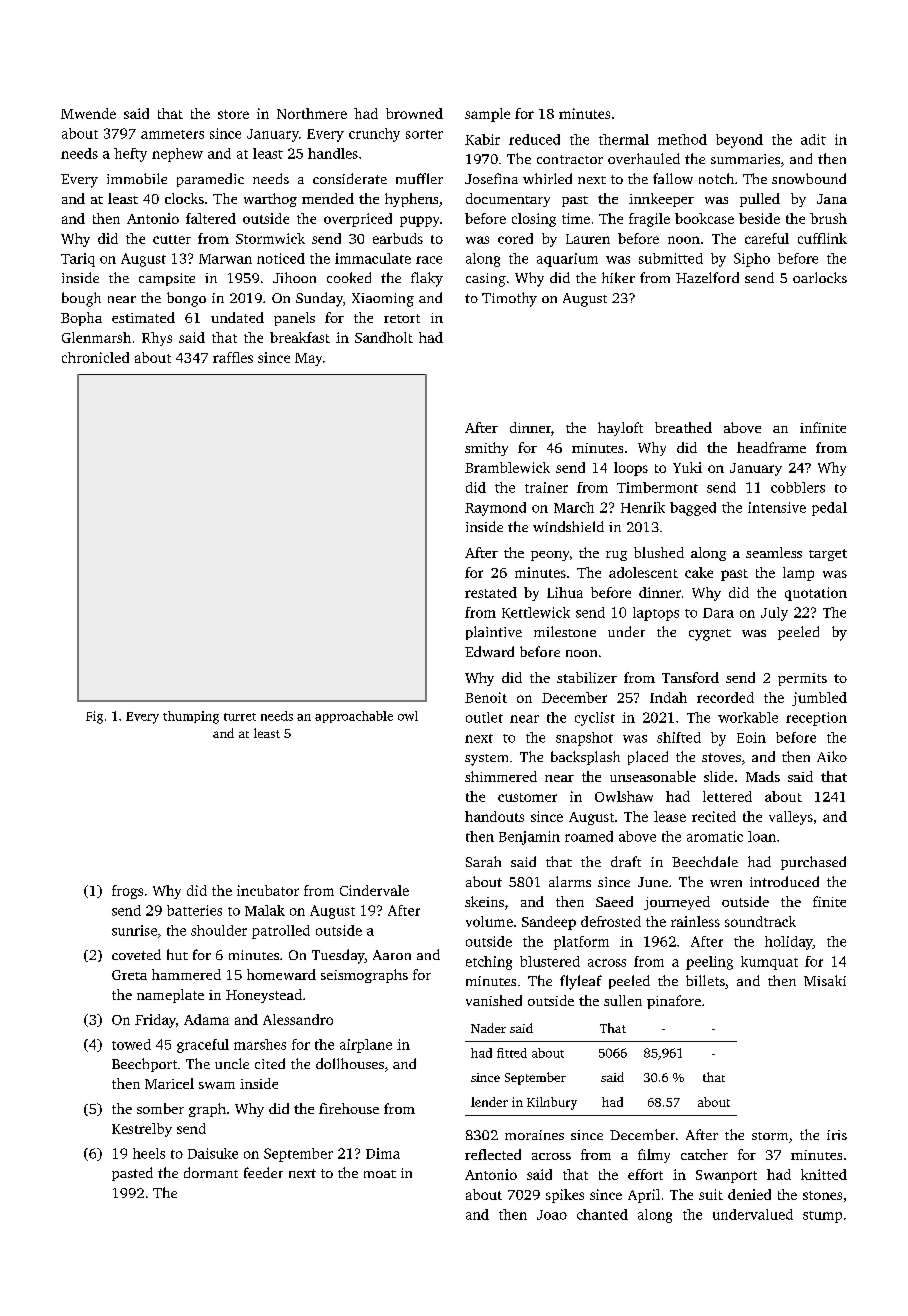 The height and width of the screenshot is (1316, 908). I want to click on moraines, so click(534, 1135).
